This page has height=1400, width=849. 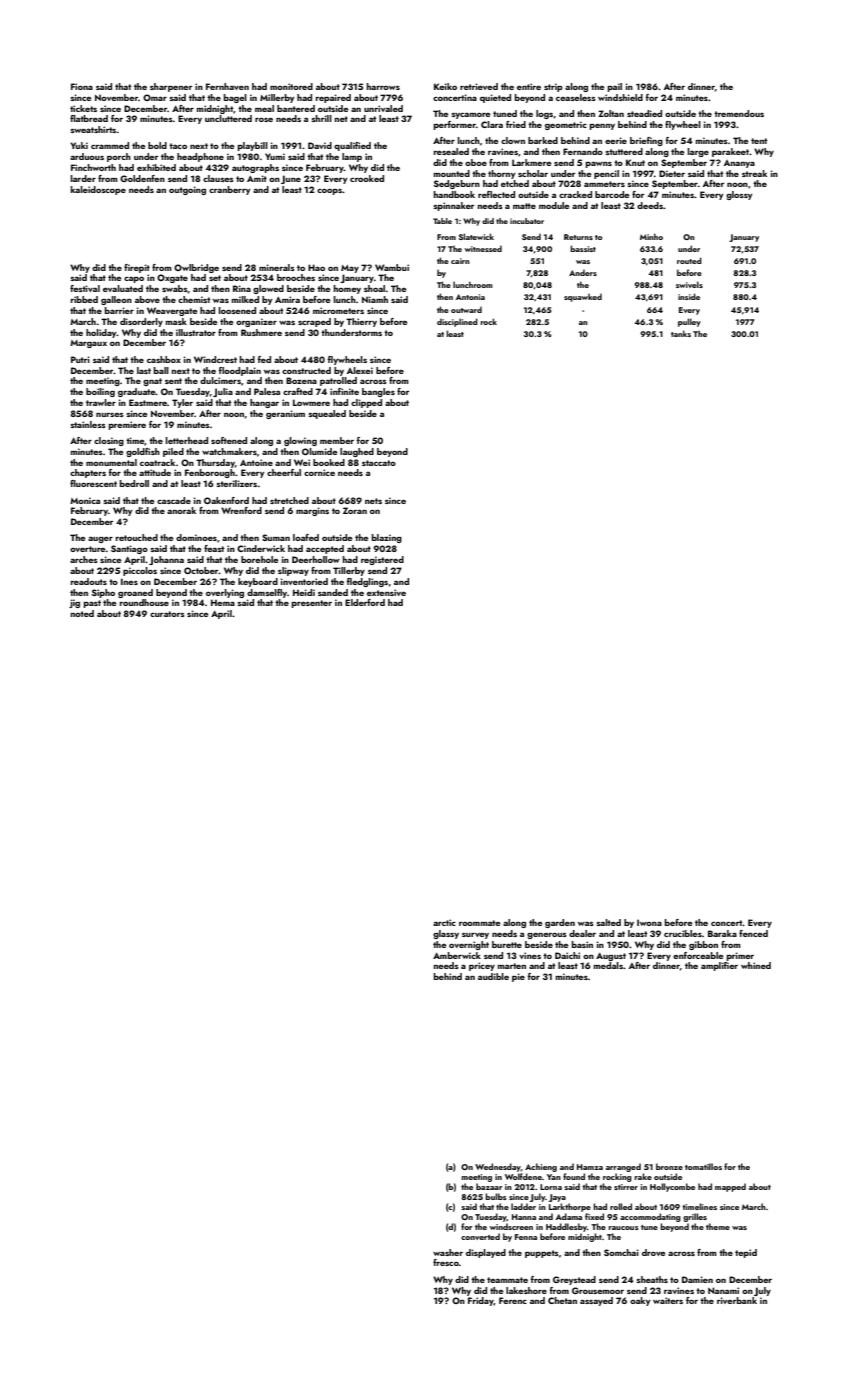 I want to click on streak, so click(x=754, y=173).
